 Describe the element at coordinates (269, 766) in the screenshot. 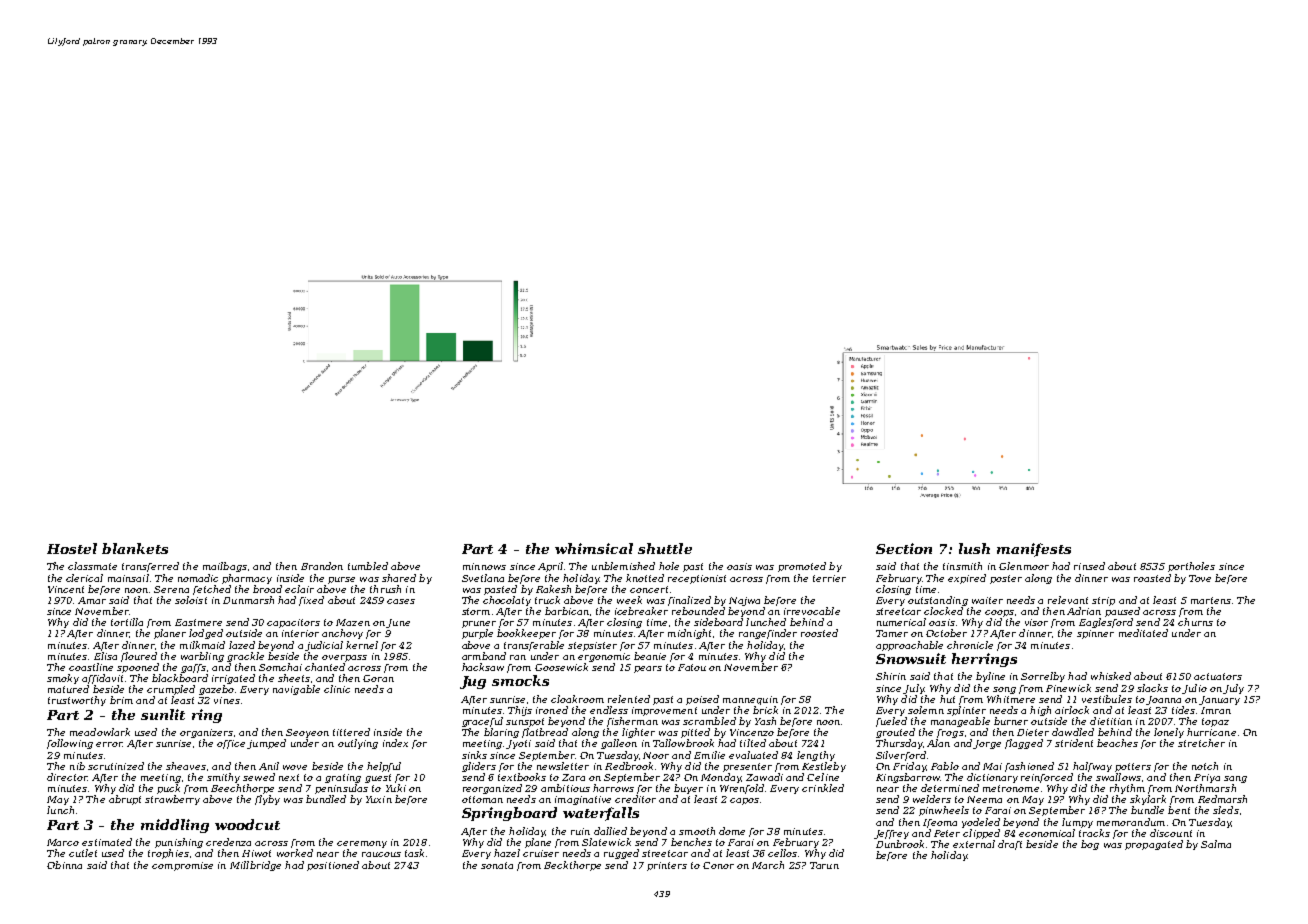

I see `Anil` at that location.
